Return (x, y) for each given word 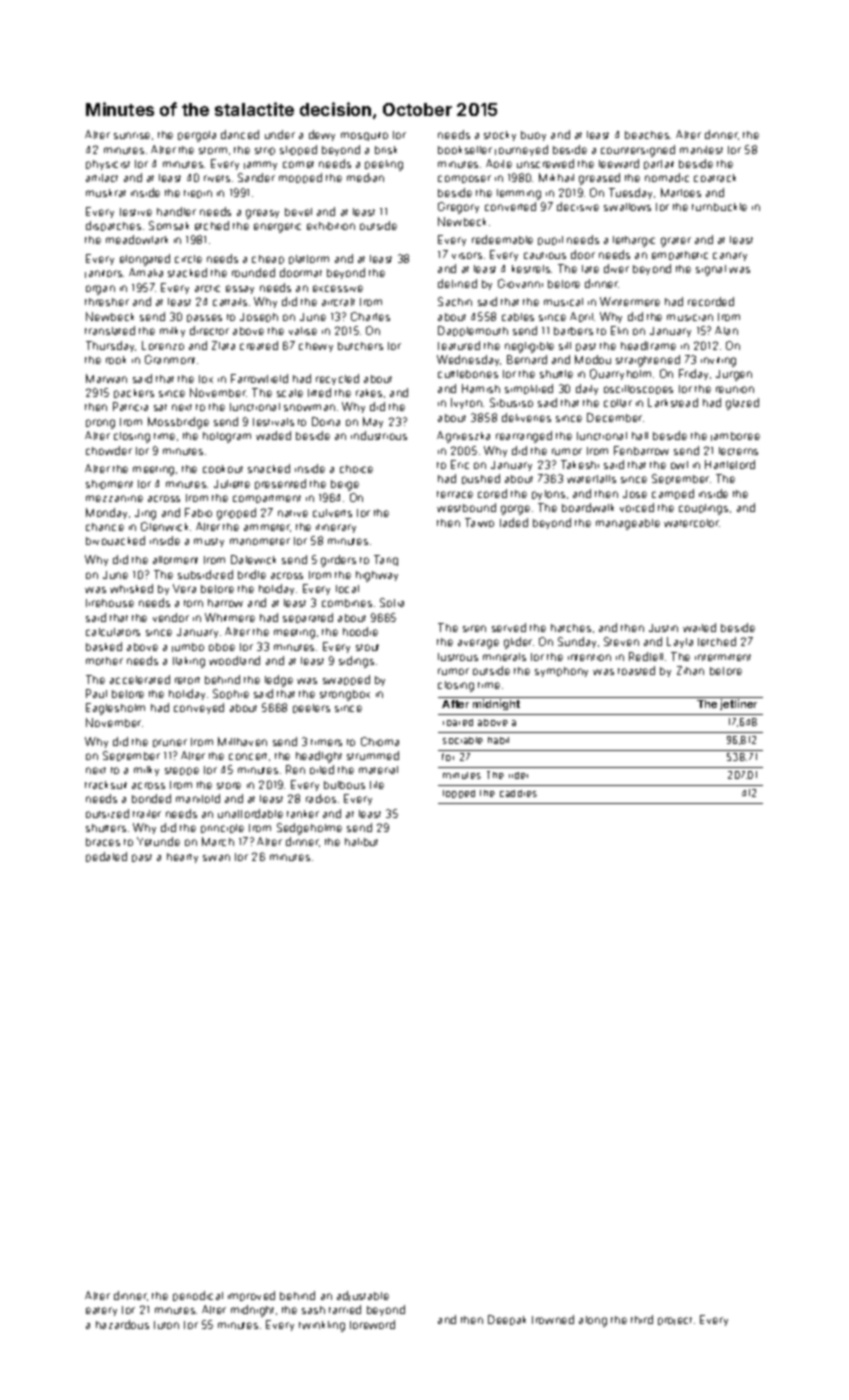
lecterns (738, 451)
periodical (198, 1296)
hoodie (360, 631)
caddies (518, 793)
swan (216, 857)
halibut (361, 842)
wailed (699, 627)
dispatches (113, 226)
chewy (316, 347)
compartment (267, 499)
